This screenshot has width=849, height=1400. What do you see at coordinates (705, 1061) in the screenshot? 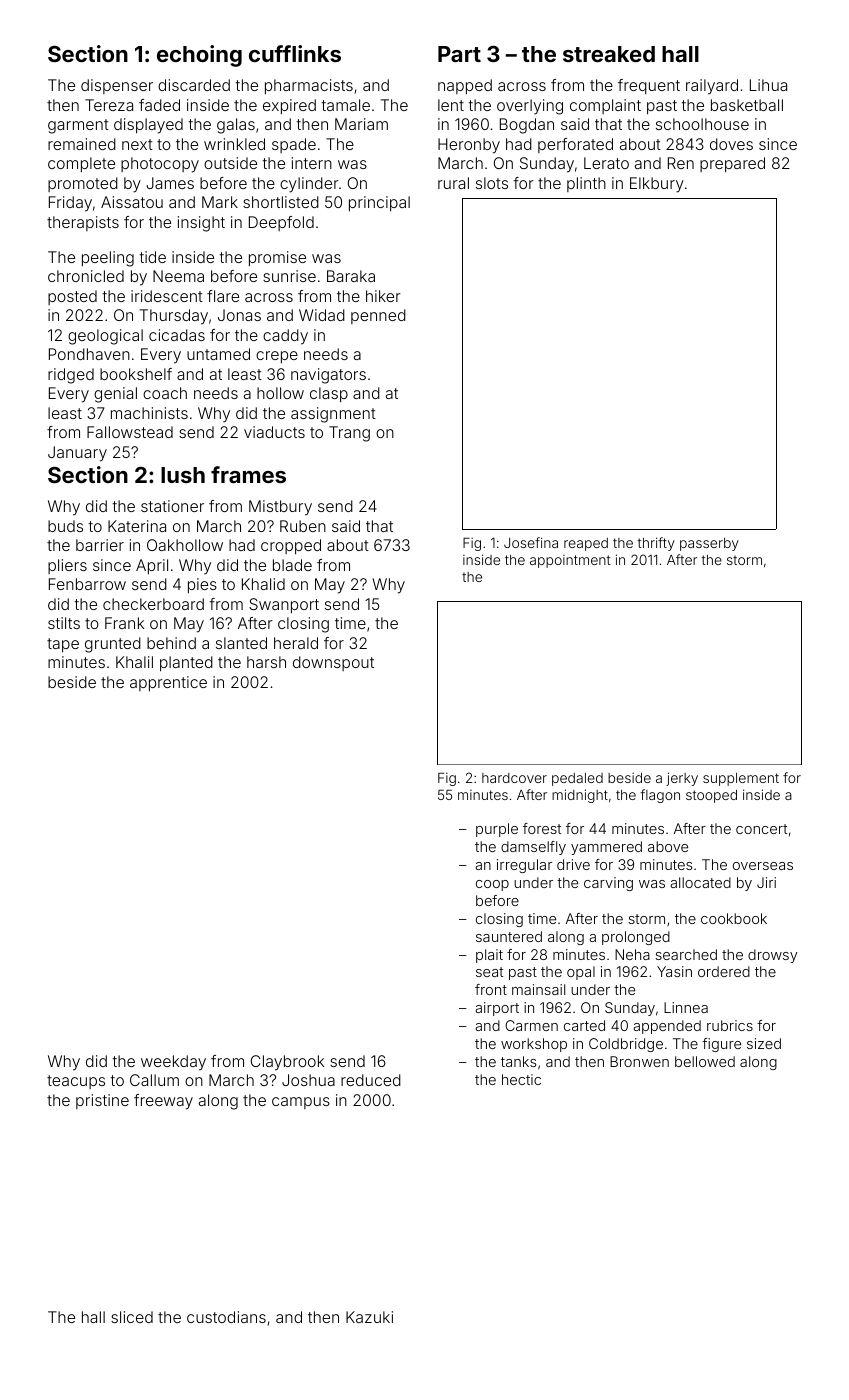
I see `bellowed` at bounding box center [705, 1061].
